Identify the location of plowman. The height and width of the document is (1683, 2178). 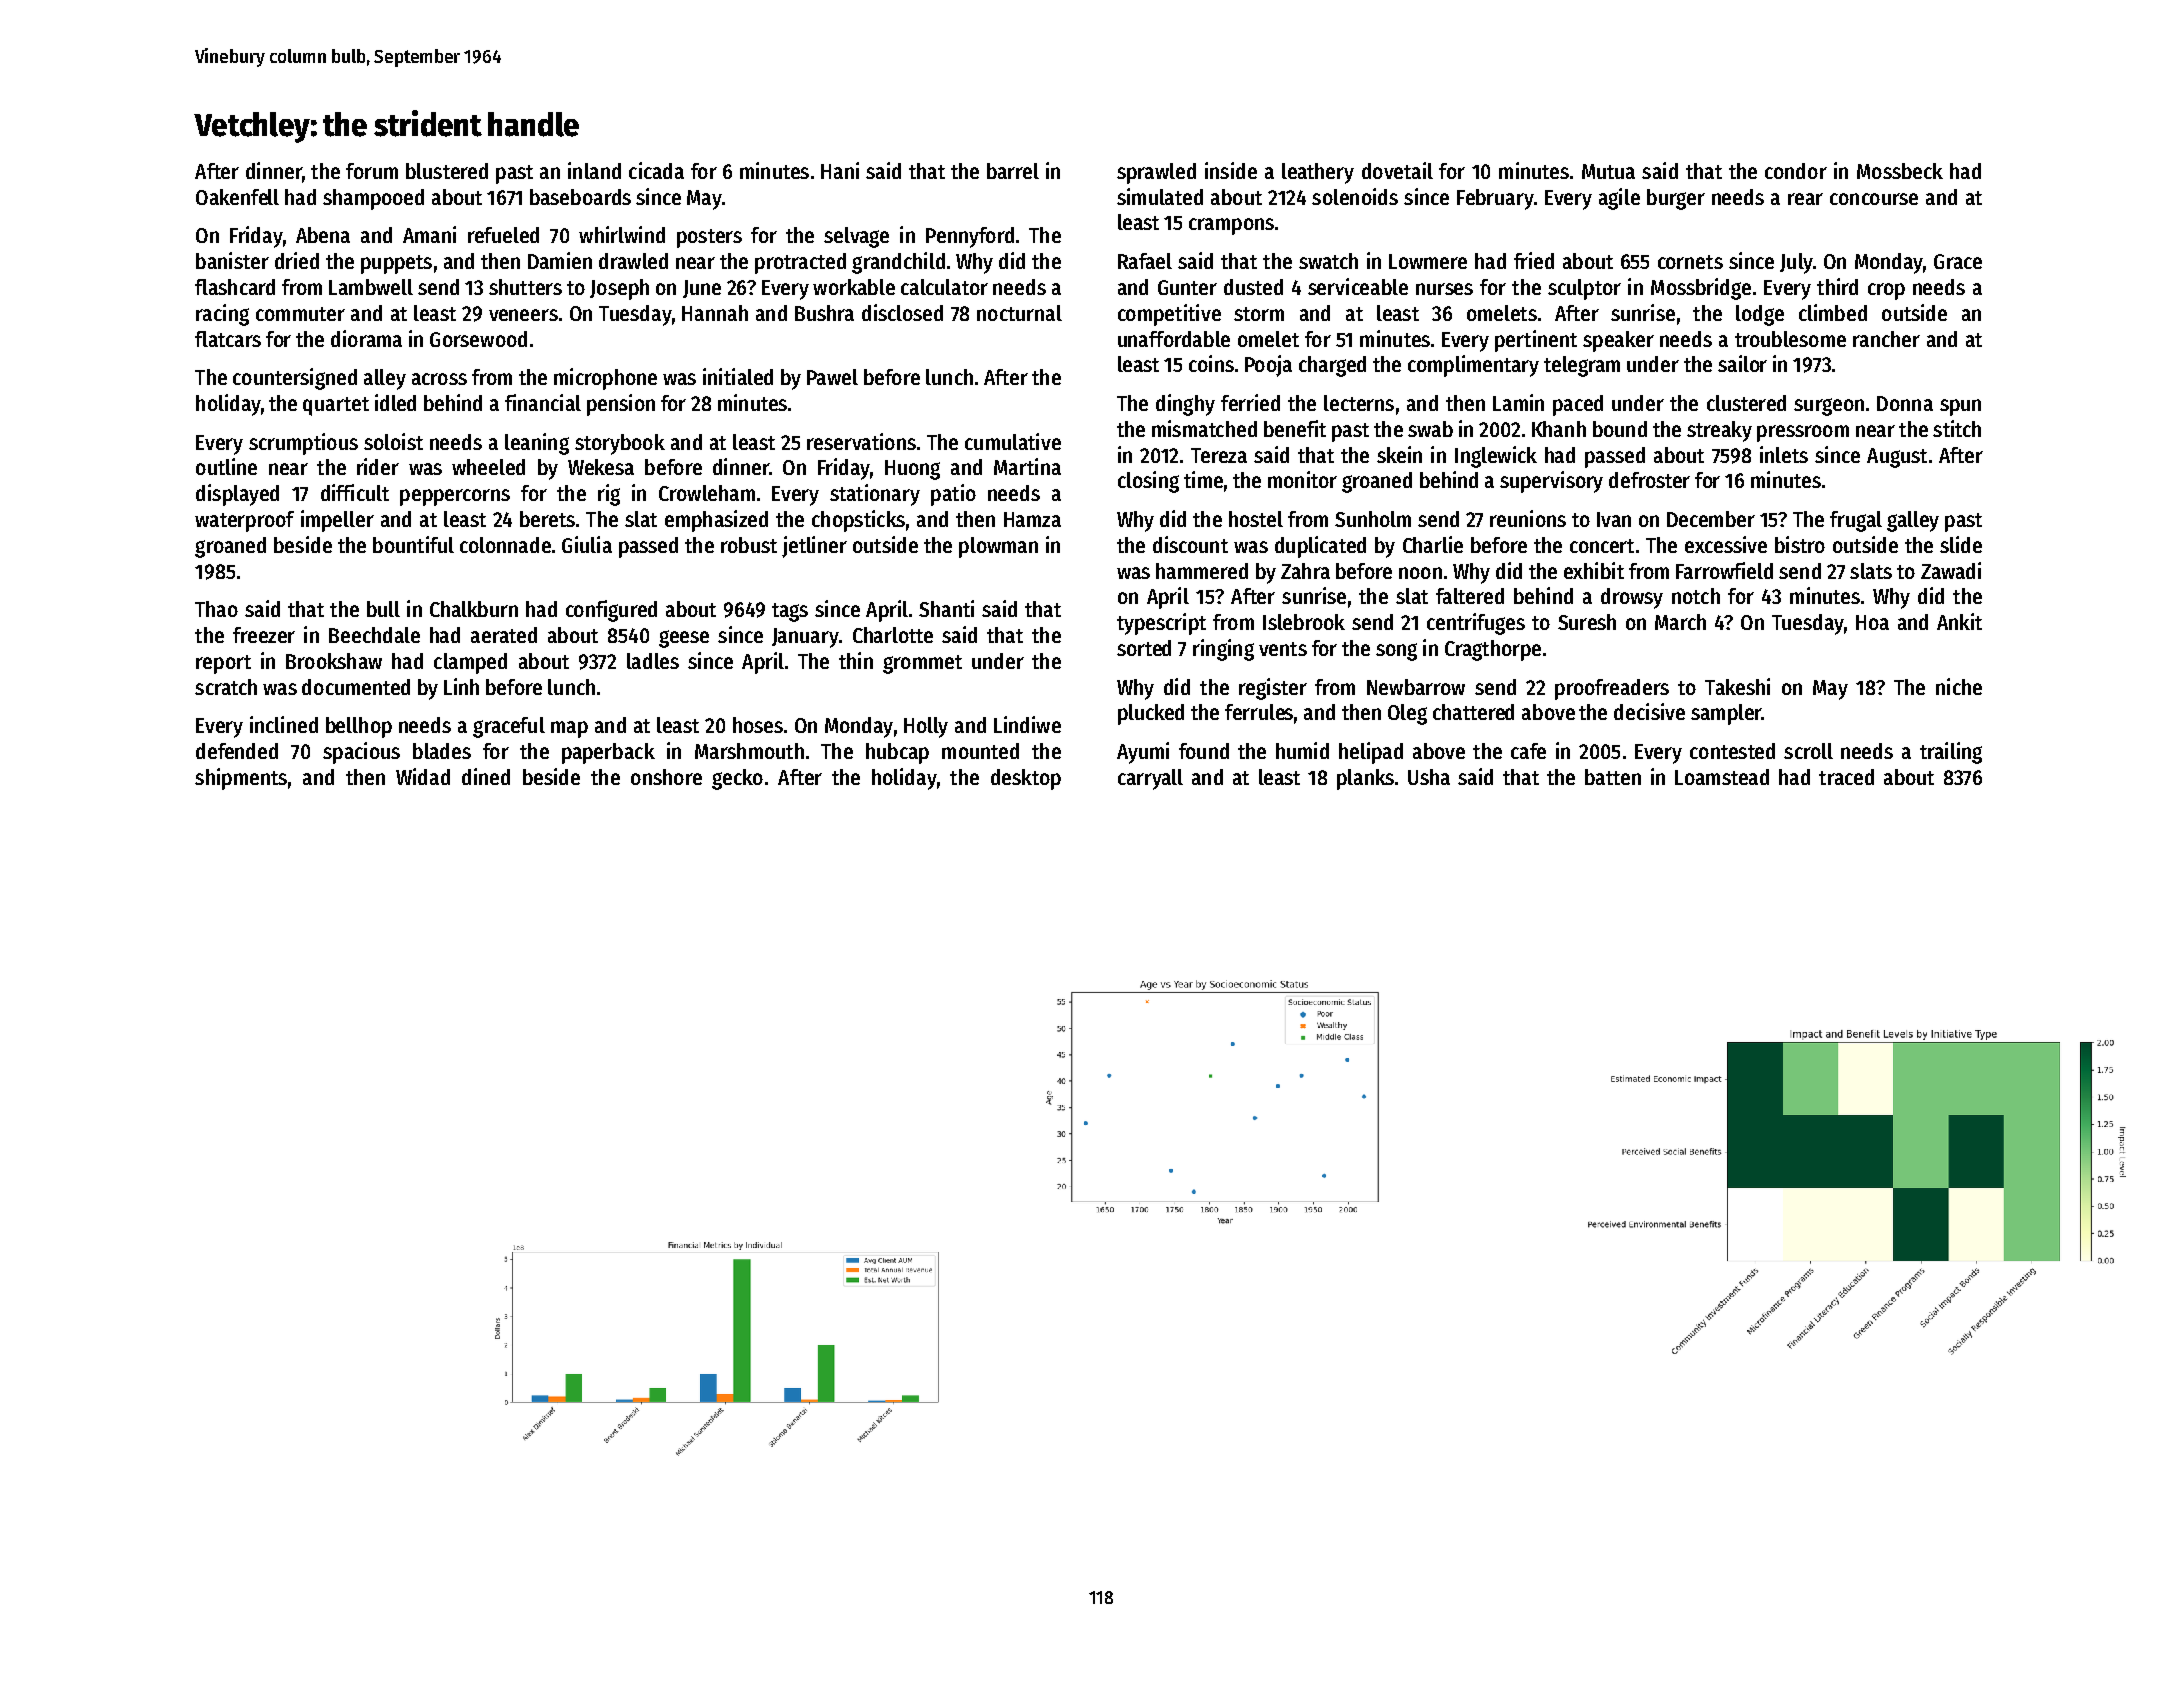
(998, 547).
